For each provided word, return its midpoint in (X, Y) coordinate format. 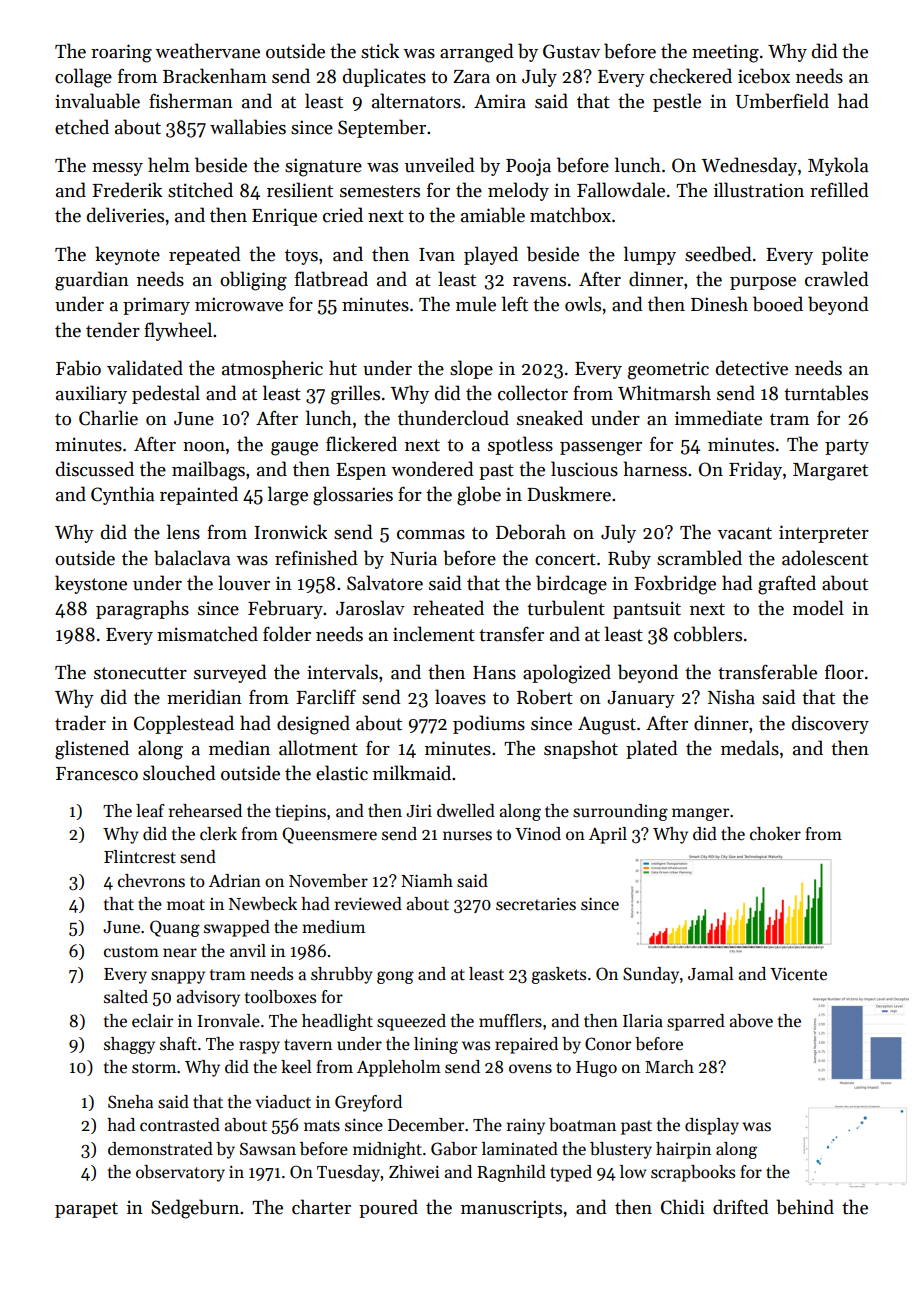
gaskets (559, 975)
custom (131, 952)
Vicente (798, 974)
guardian (92, 281)
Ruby (629, 559)
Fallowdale (621, 190)
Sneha (130, 1102)
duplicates (384, 77)
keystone (91, 584)
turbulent (566, 608)
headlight (337, 1022)
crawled (837, 279)
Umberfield (782, 101)
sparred (696, 1022)
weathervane (207, 51)
